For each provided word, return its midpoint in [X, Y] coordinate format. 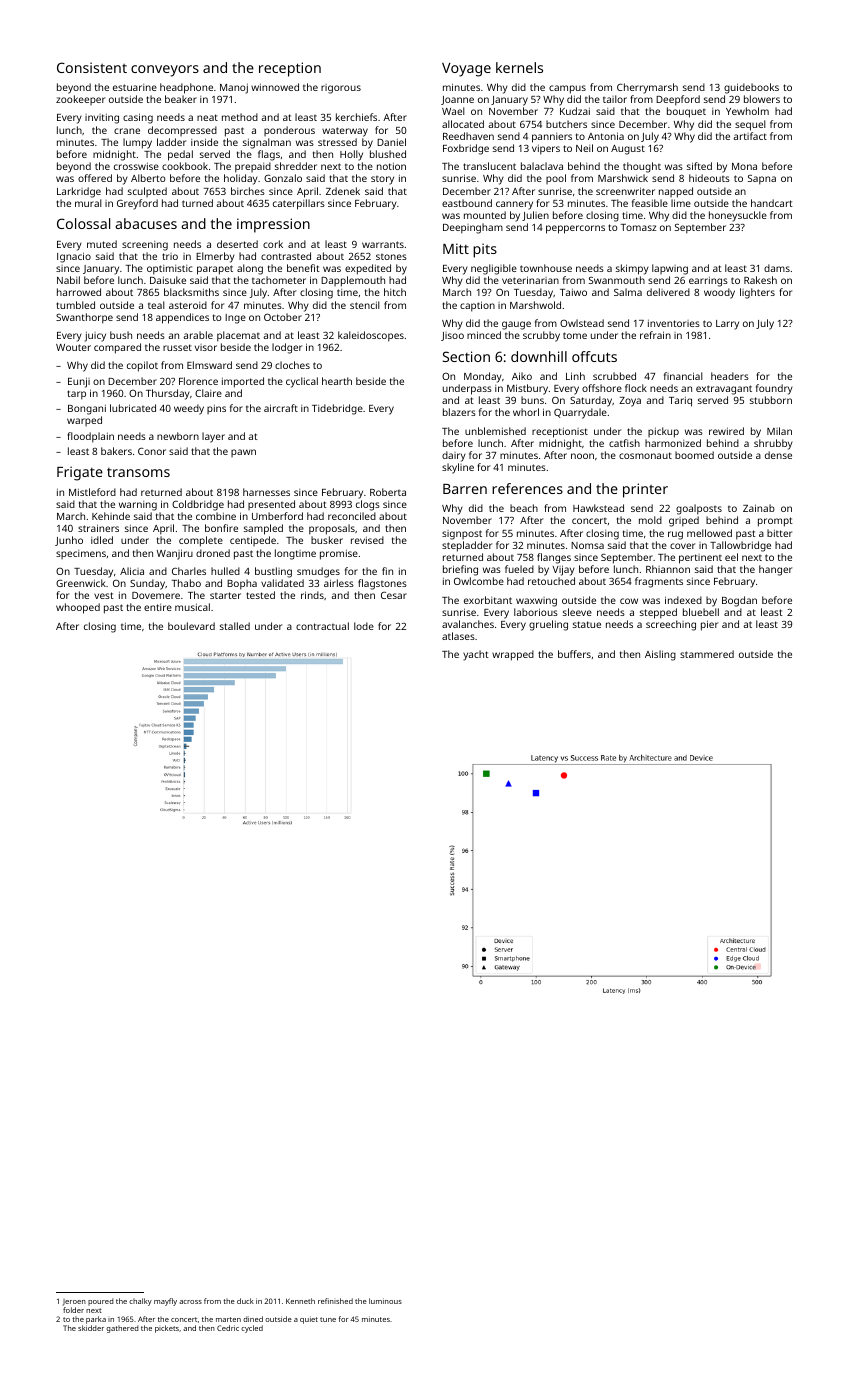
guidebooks [751, 88]
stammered [707, 654]
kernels [519, 67]
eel [731, 557]
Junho [69, 541]
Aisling [660, 655]
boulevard [191, 626]
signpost [462, 535]
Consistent [92, 67]
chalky [140, 1302]
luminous [385, 1301]
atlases [458, 636]
